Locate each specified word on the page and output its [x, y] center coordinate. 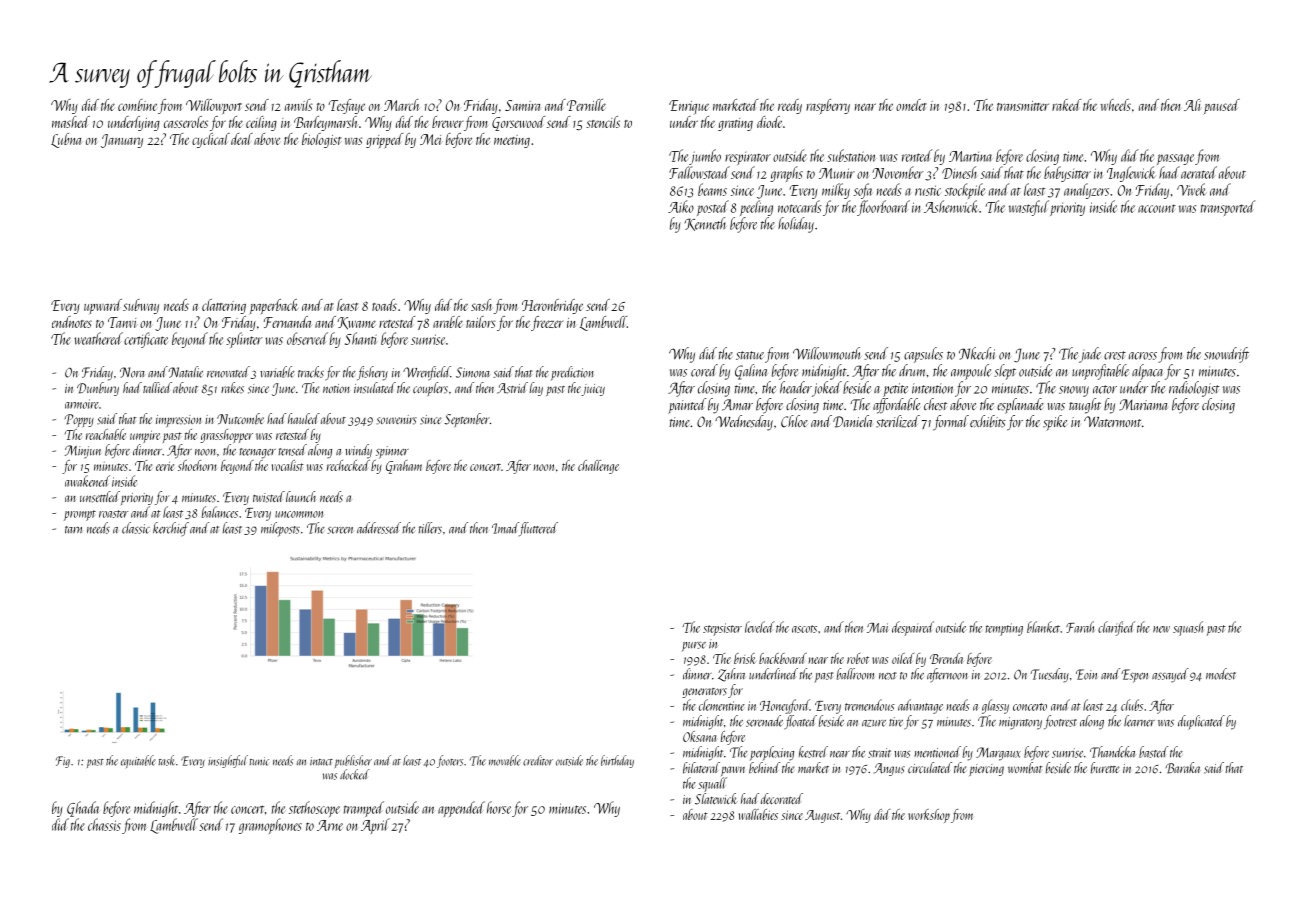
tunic [259, 761]
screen [340, 530]
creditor [538, 760]
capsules [923, 355]
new [1161, 629]
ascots [804, 629]
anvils [299, 105]
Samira [522, 105]
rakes [232, 388]
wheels [1116, 105]
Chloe [794, 421]
